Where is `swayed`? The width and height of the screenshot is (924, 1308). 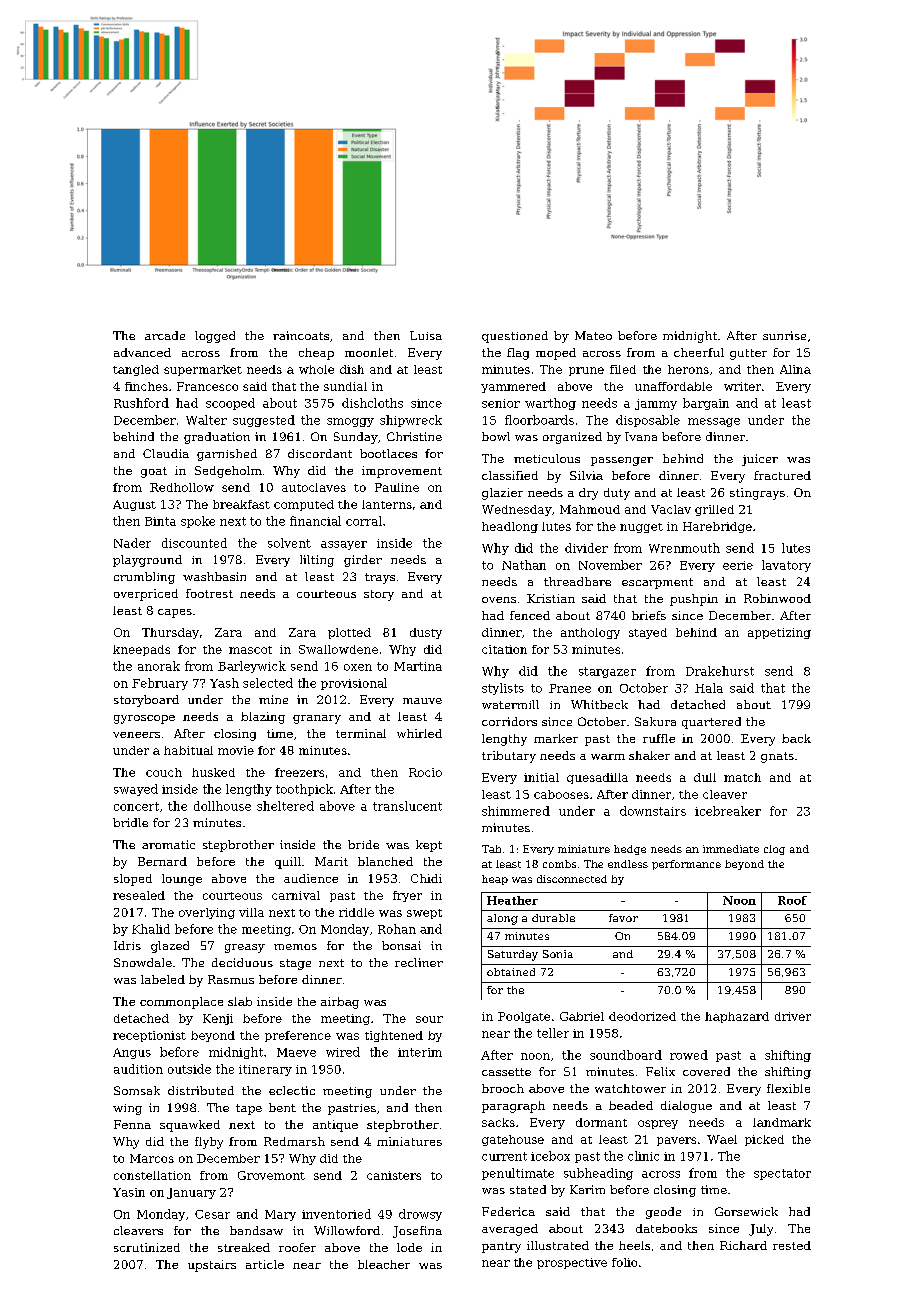 swayed is located at coordinates (136, 790).
